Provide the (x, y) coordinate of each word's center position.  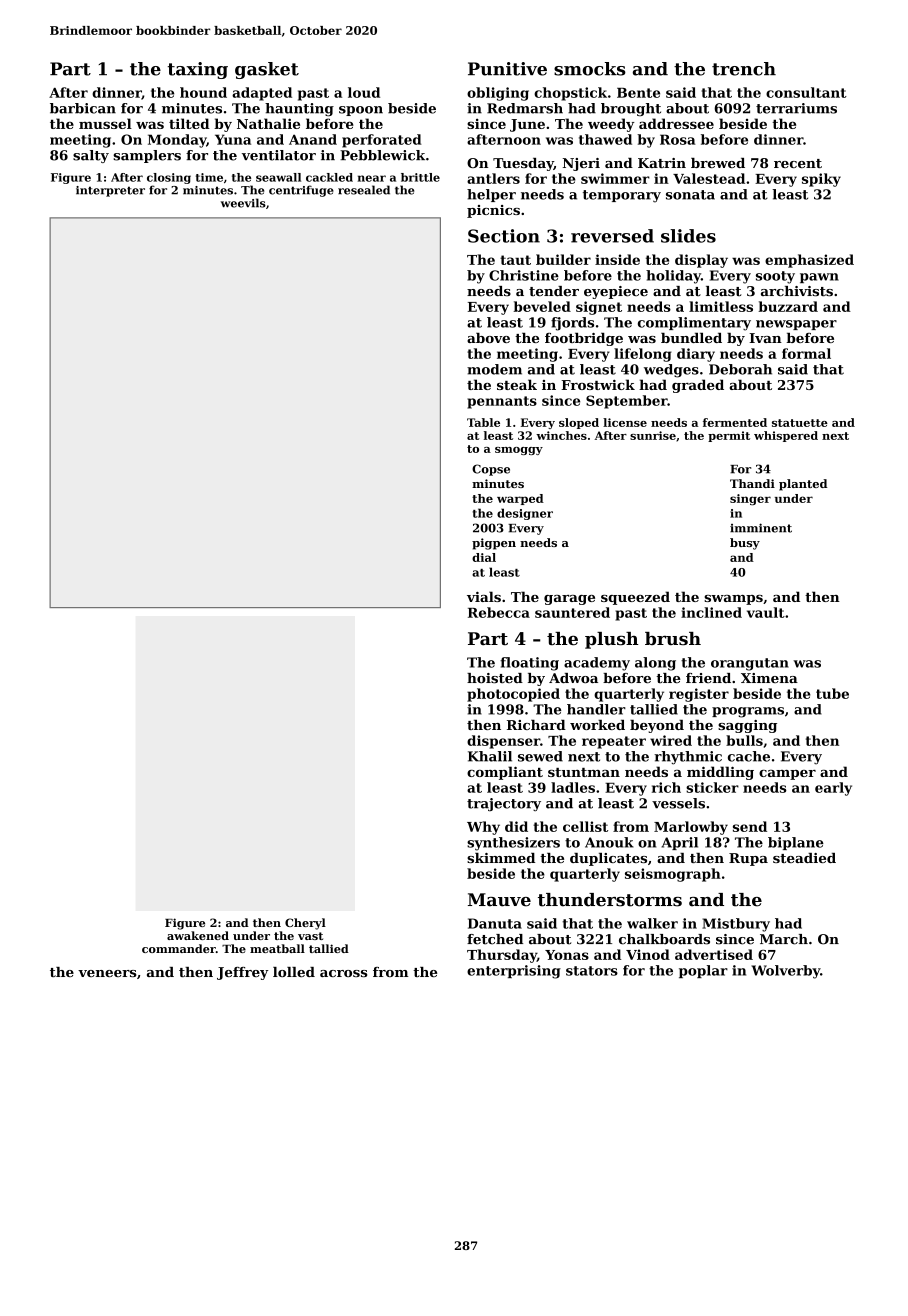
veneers (107, 973)
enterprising (514, 972)
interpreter (110, 191)
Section (504, 236)
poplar (703, 971)
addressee (676, 123)
